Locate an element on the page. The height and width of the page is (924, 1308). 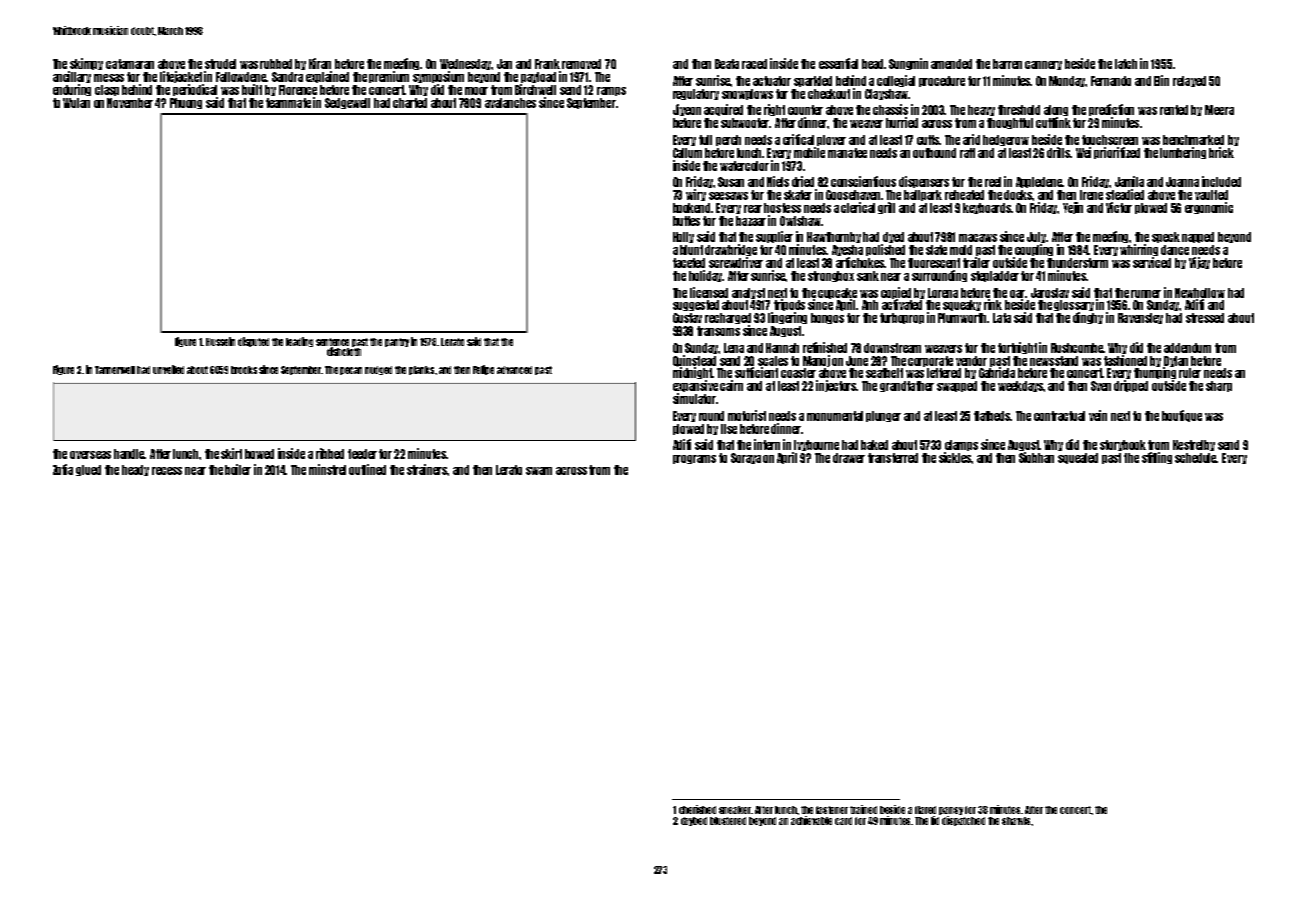
swam is located at coordinates (539, 471).
